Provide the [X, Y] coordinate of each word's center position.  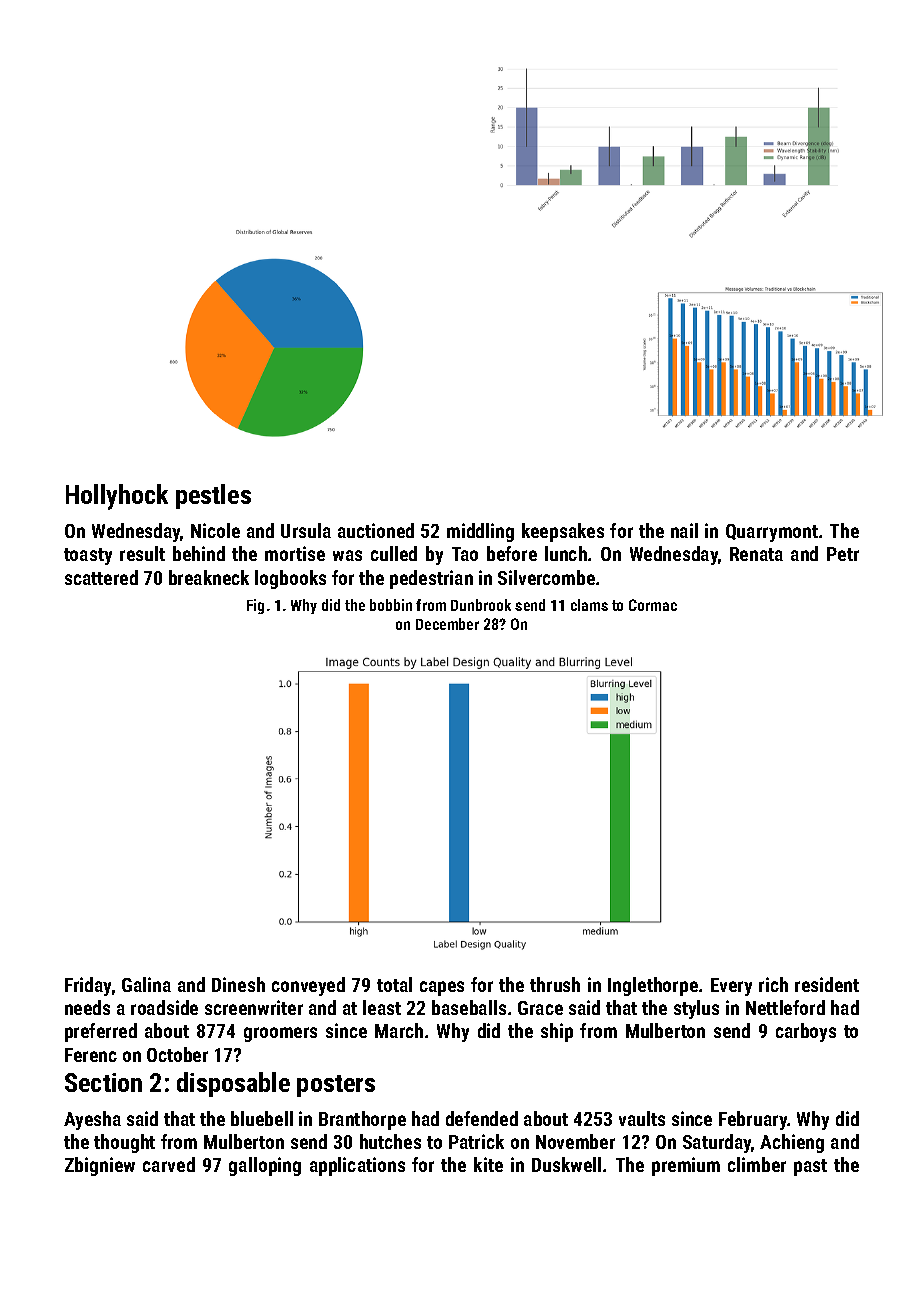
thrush [555, 984]
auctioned [376, 530]
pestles [213, 496]
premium [686, 1166]
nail [684, 530]
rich [773, 984]
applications [357, 1166]
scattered [101, 577]
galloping [265, 1166]
